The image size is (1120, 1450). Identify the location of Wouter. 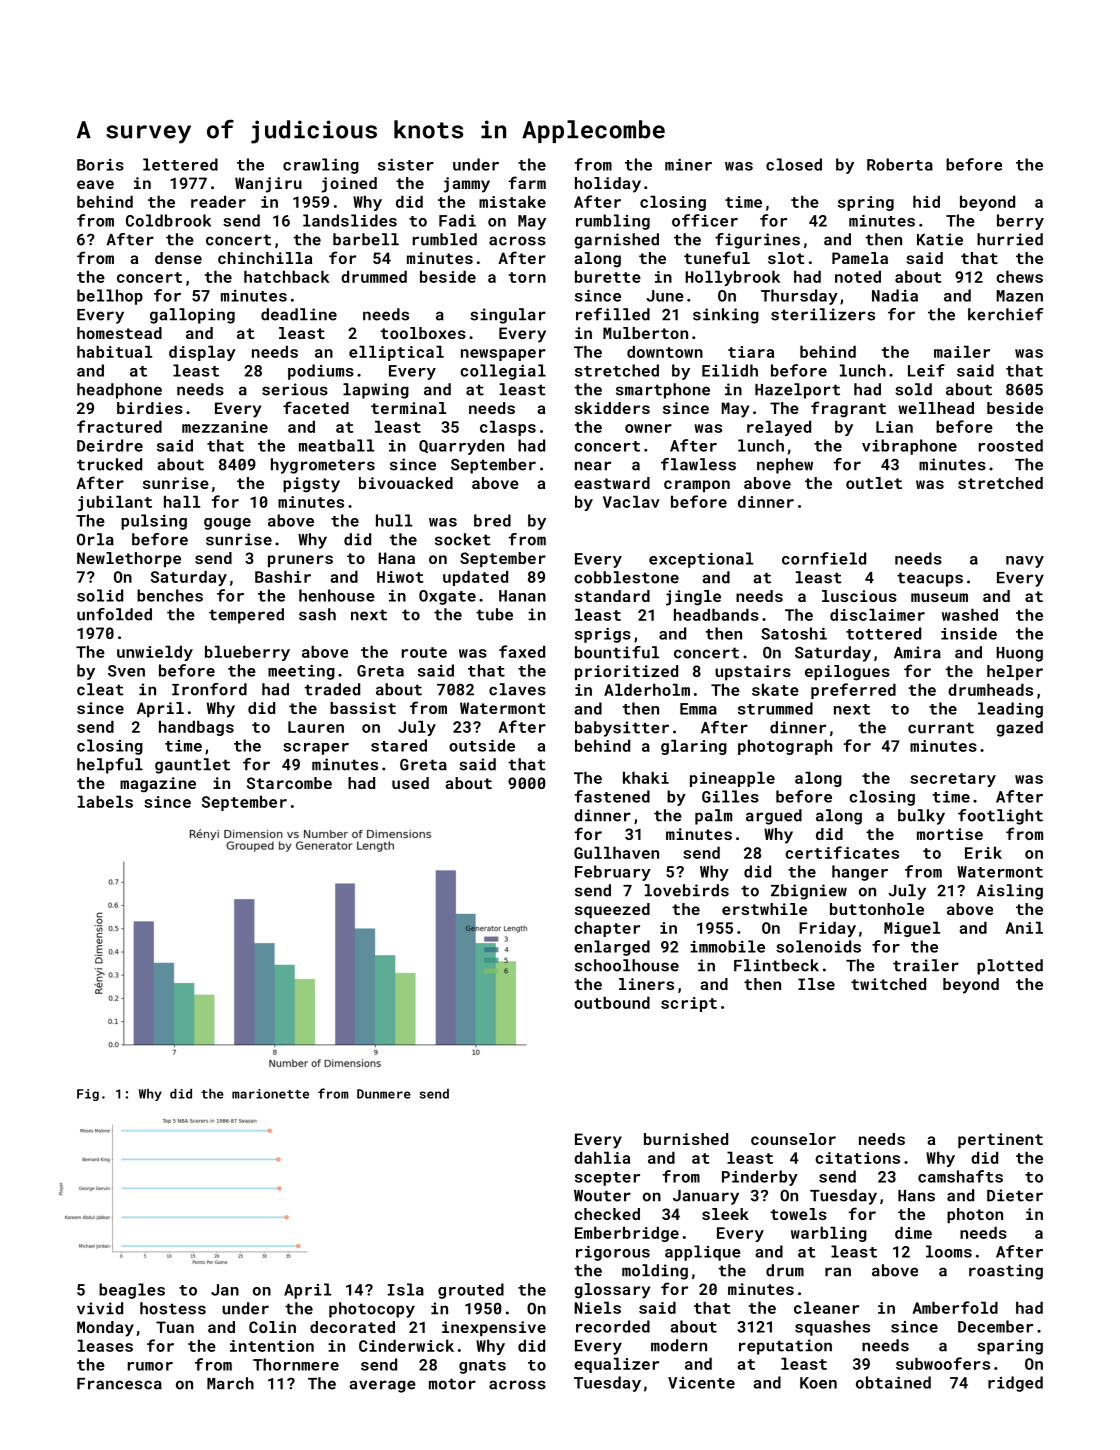
(602, 1196).
